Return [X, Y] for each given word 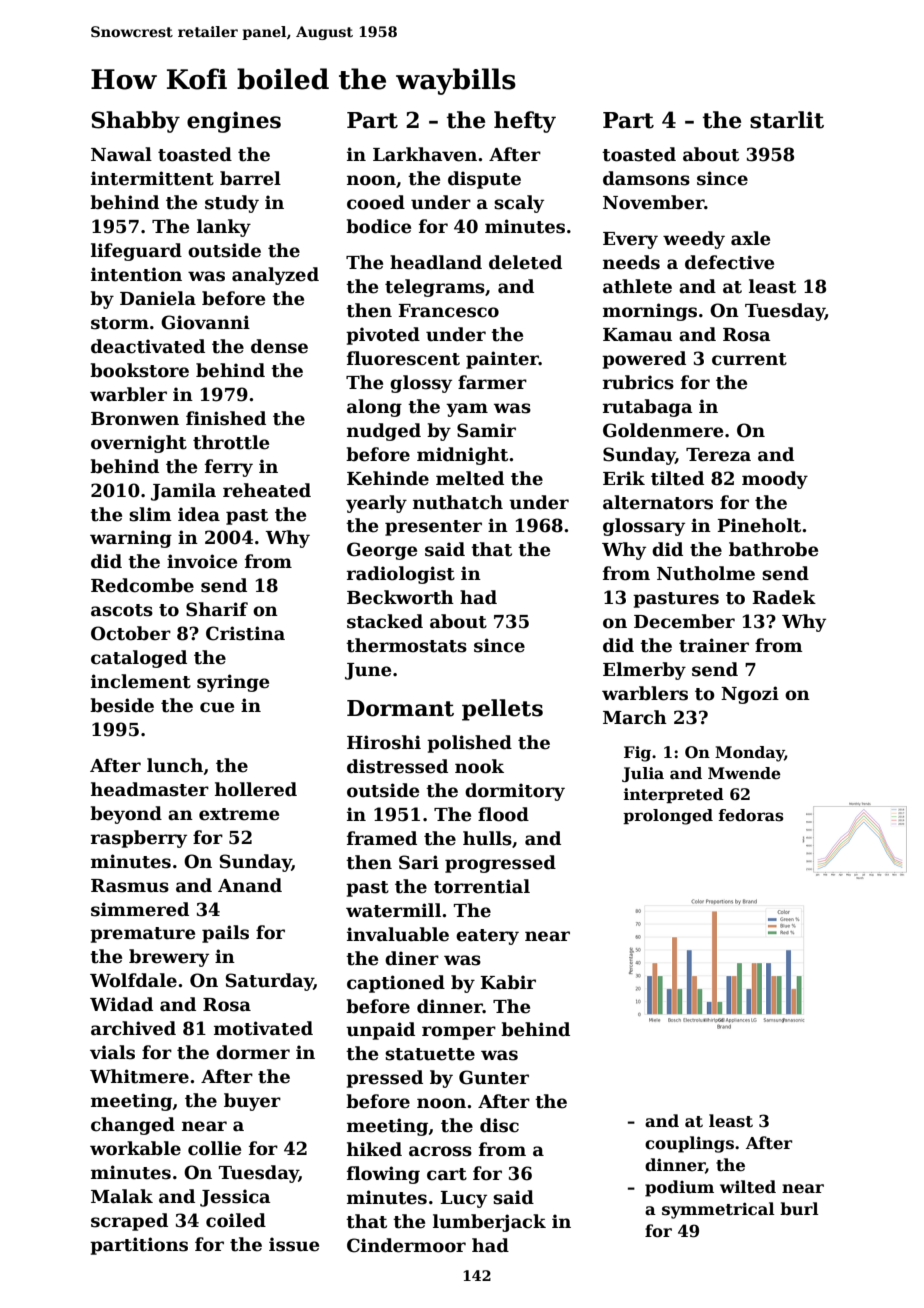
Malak [122, 1196]
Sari [419, 862]
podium [679, 1188]
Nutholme [706, 573]
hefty [525, 122]
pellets [502, 710]
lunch [175, 765]
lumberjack [489, 1223]
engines [234, 122]
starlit [787, 120]
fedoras [751, 815]
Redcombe [142, 585]
